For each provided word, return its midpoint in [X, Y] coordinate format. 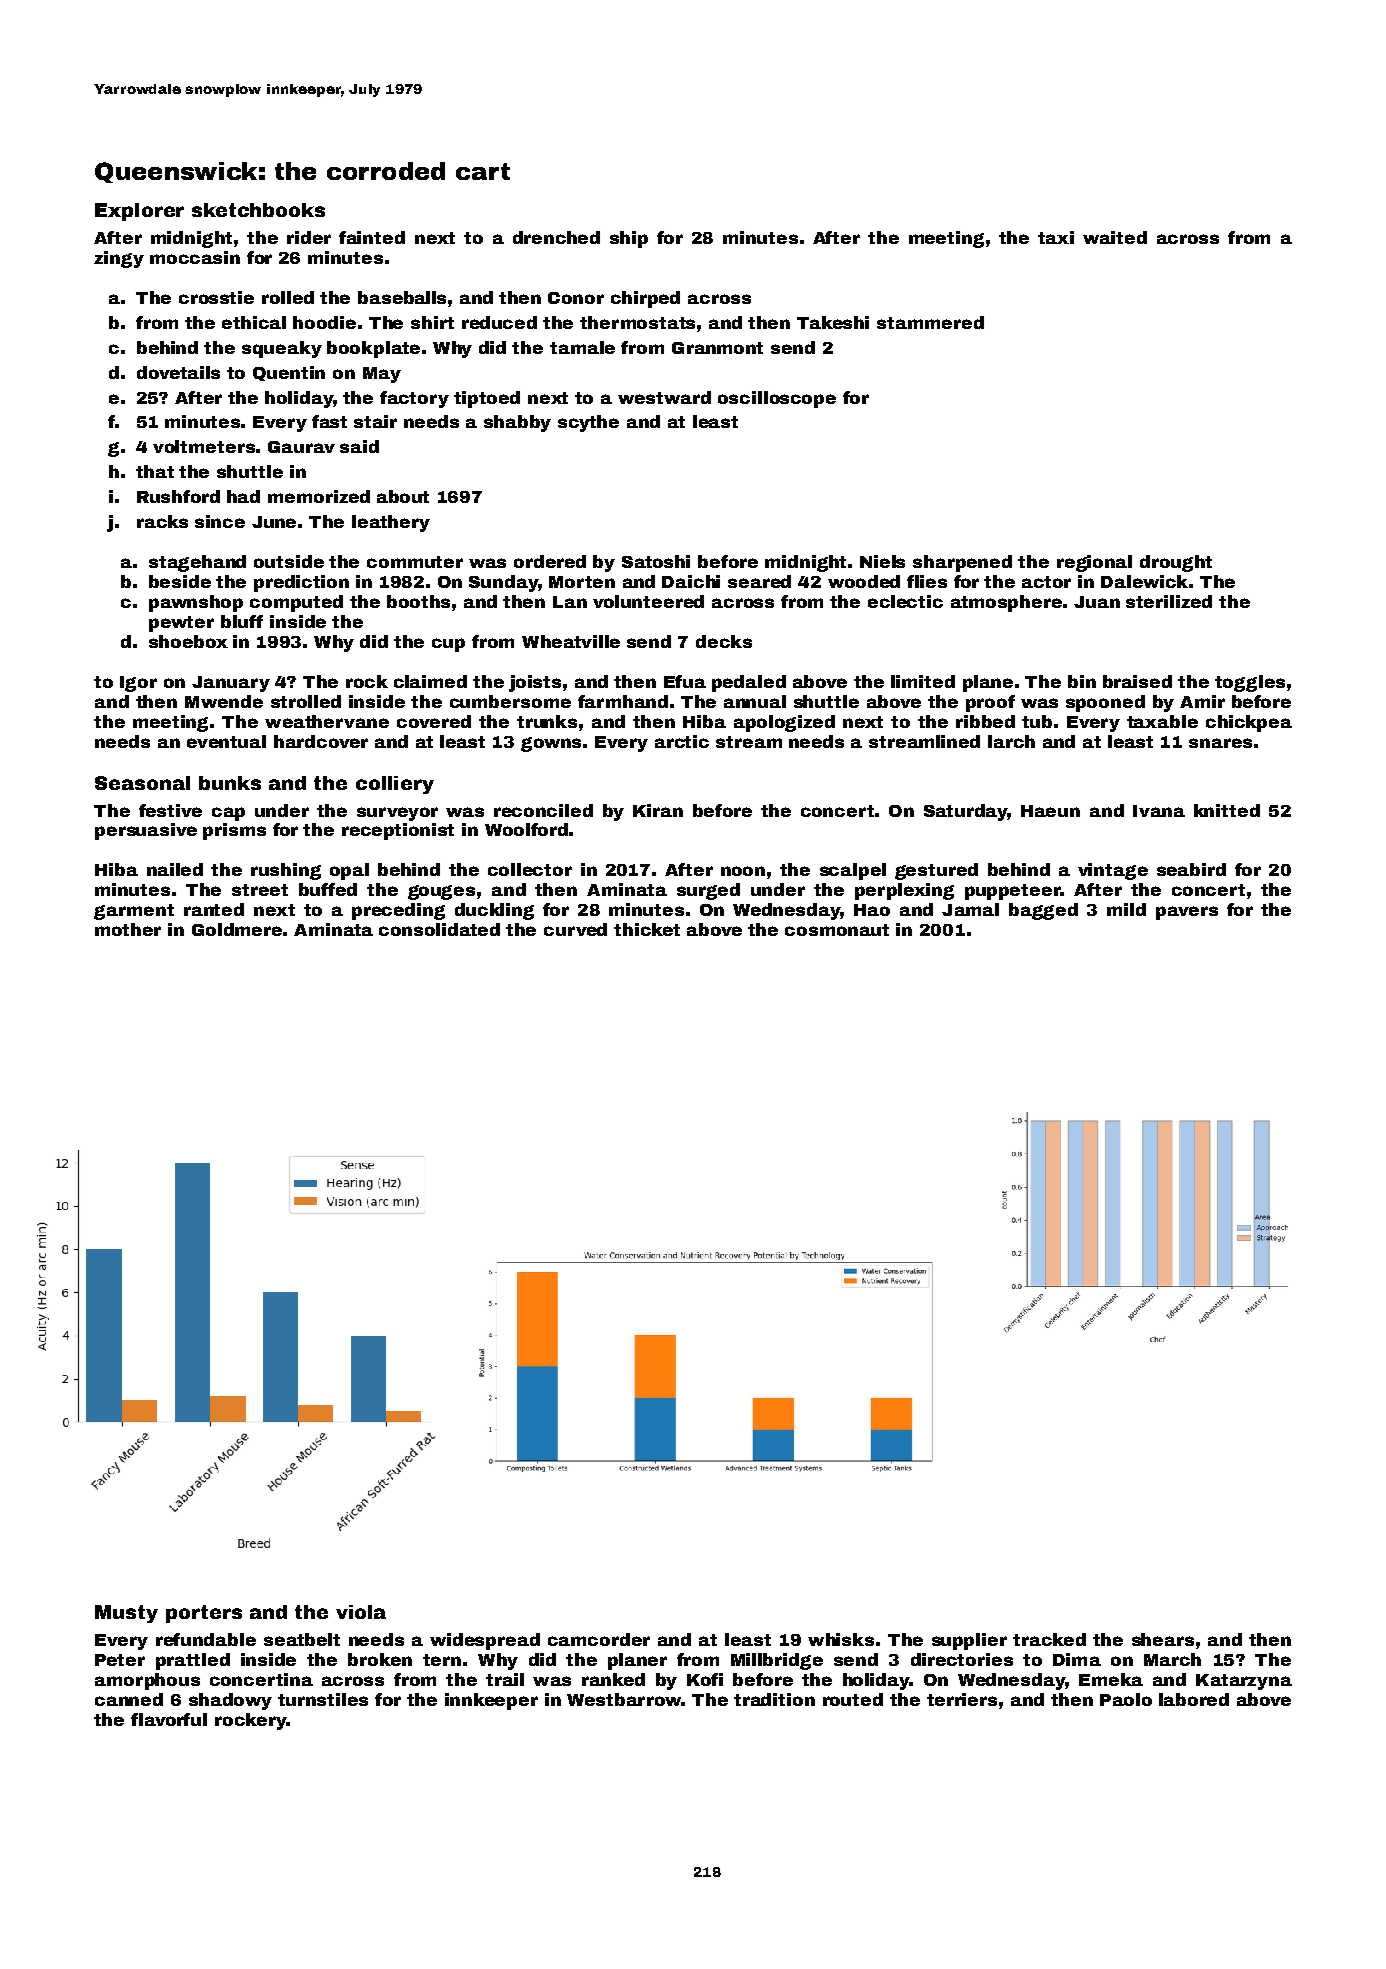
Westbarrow [624, 1699]
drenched [556, 237]
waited [1115, 237]
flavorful [169, 1719]
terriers [962, 1699]
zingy [119, 259]
